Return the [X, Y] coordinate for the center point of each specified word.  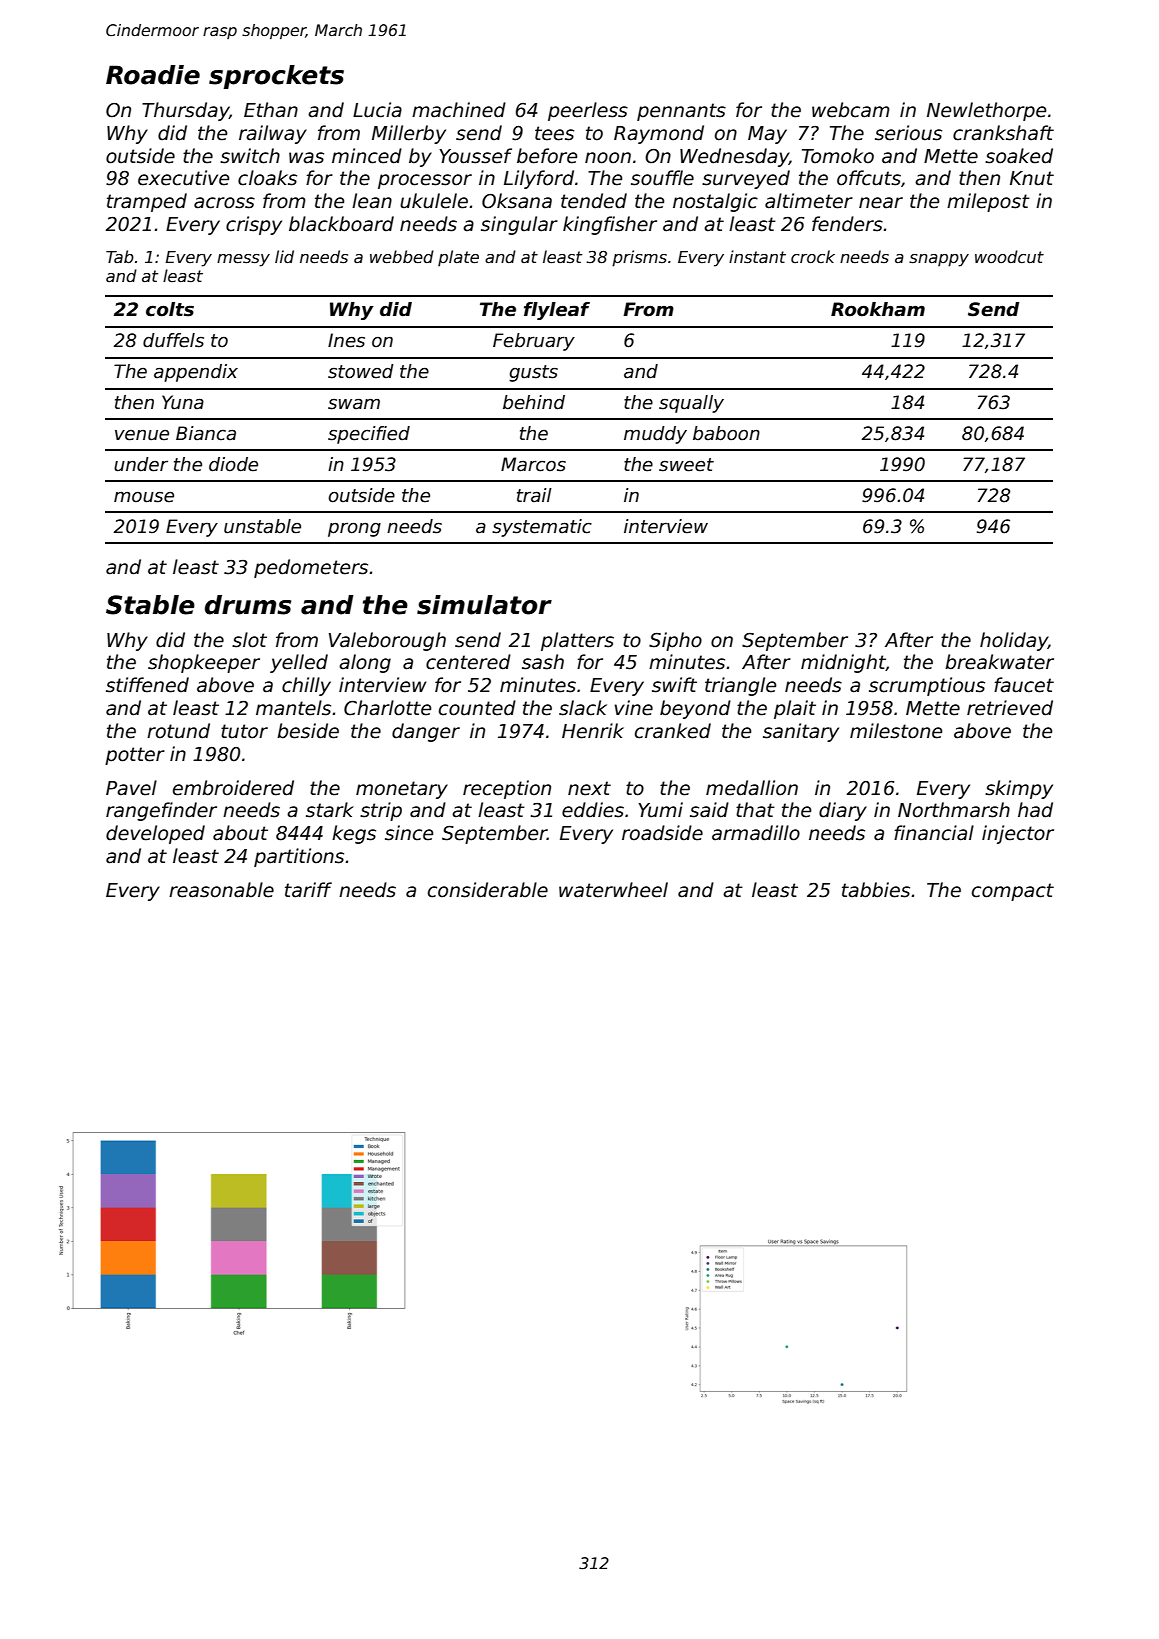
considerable [488, 890]
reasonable [221, 890]
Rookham [878, 309]
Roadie [153, 75]
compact [1013, 892]
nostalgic [715, 202]
